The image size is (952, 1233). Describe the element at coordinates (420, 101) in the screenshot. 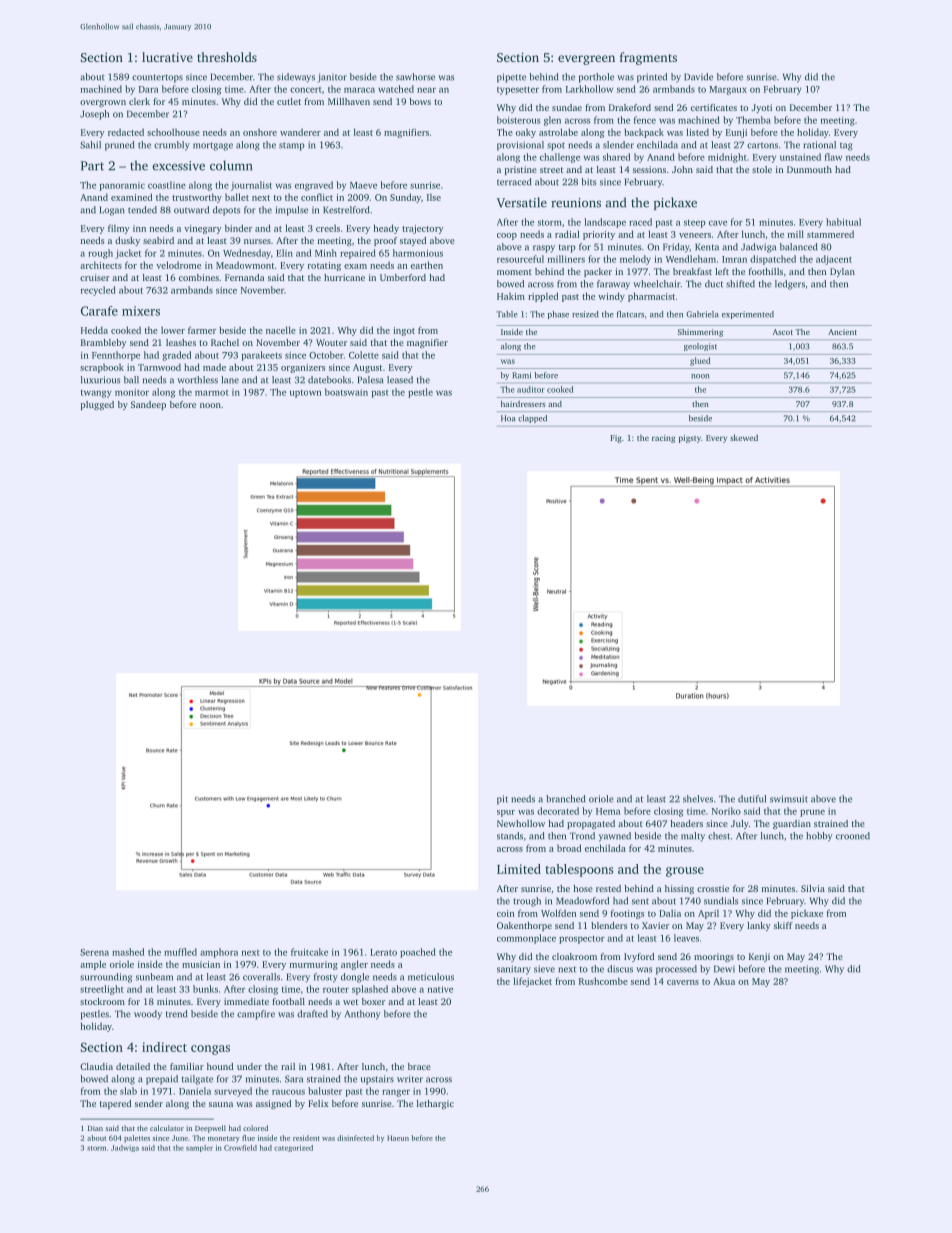

I see `bows` at that location.
